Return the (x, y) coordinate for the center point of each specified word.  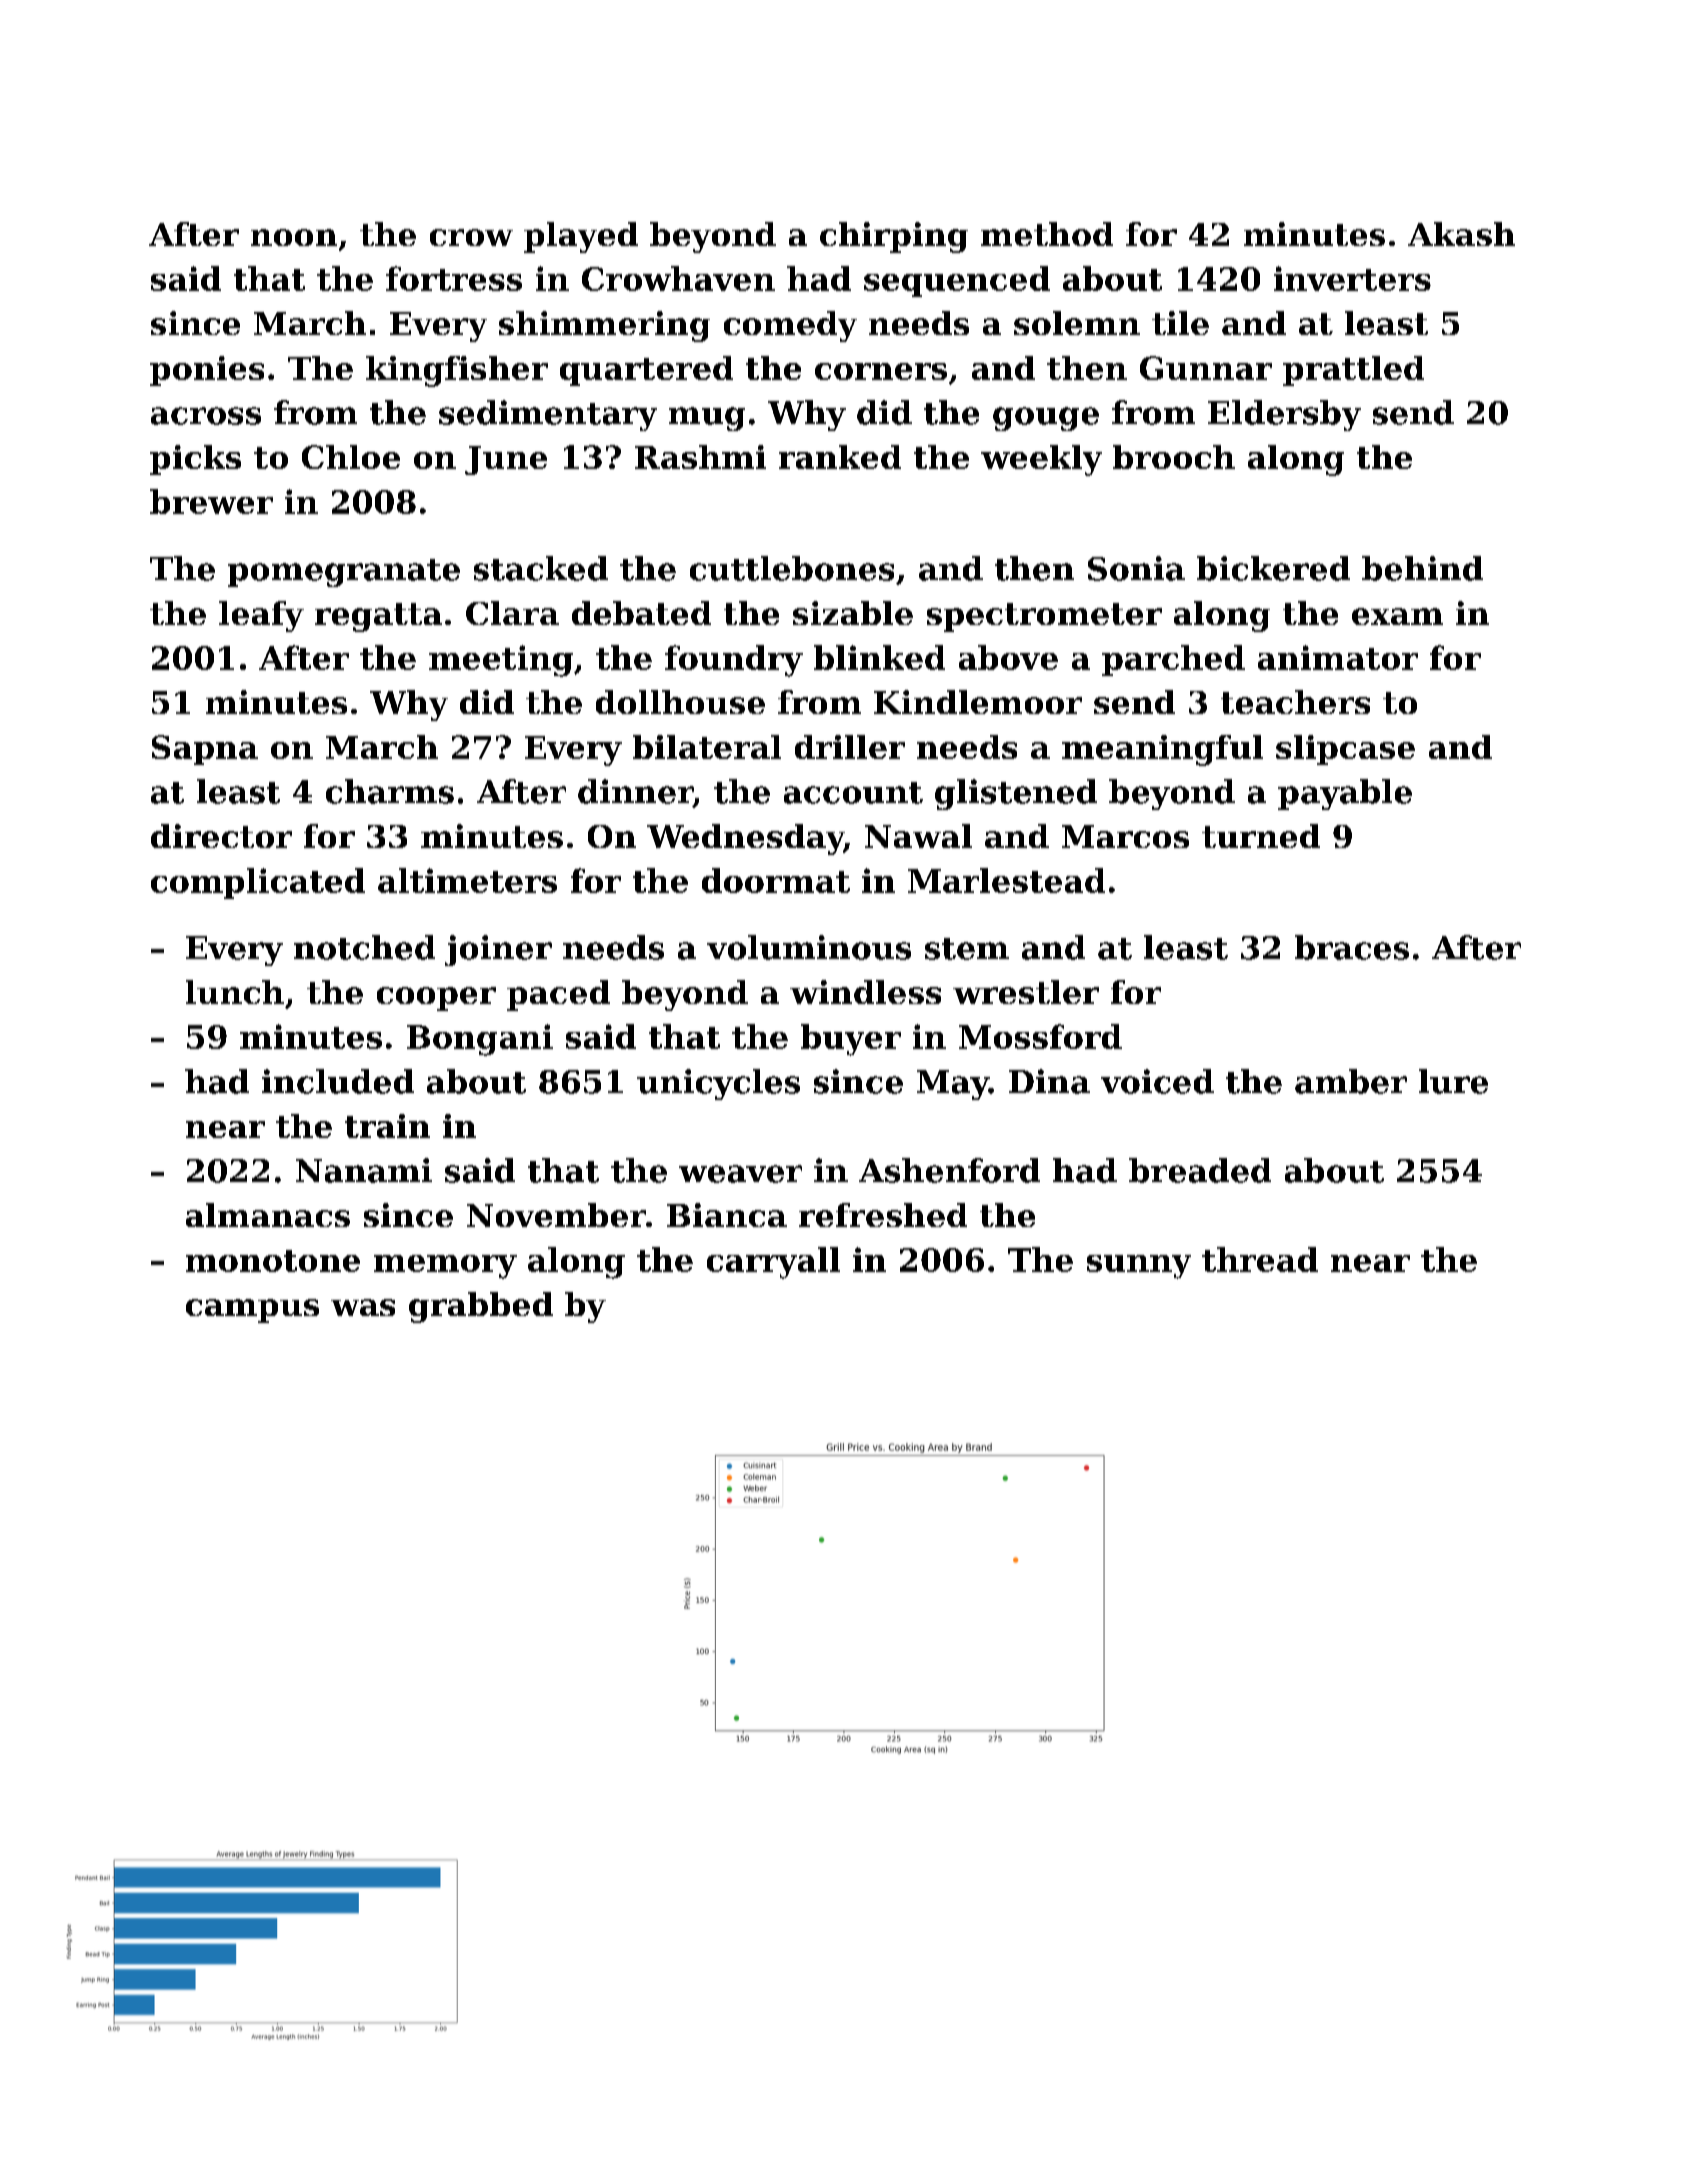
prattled (1353, 371)
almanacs (268, 1215)
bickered (1273, 568)
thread (1260, 1259)
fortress (454, 278)
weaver (740, 1174)
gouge (1046, 419)
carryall (773, 1263)
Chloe (351, 457)
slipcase (1345, 750)
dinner (635, 791)
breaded (1200, 1170)
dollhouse (680, 702)
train (387, 1126)
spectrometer (1044, 617)
